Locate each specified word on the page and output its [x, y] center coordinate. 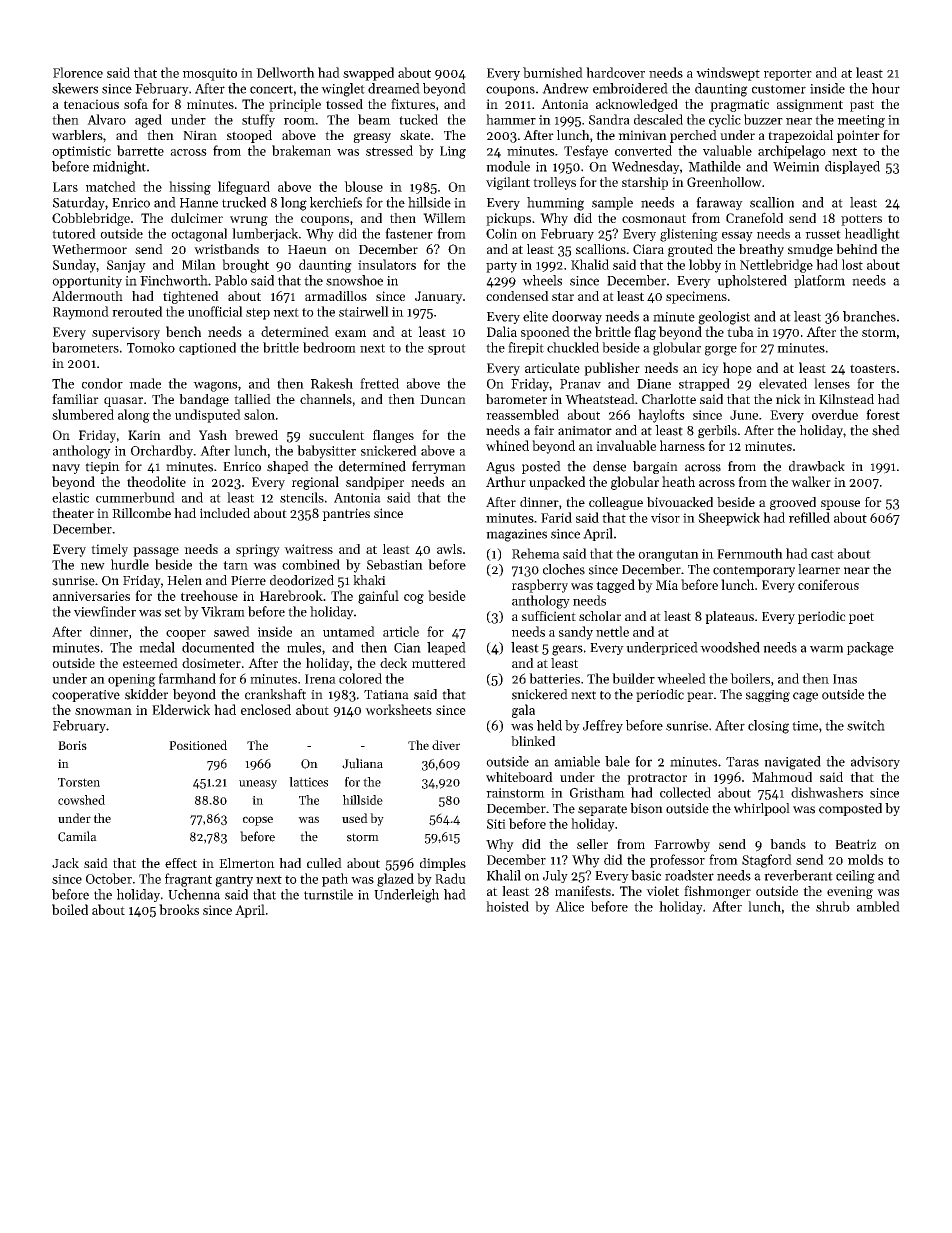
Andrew [565, 88]
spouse [840, 505]
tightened [191, 297]
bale [617, 761]
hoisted [507, 906]
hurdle [130, 564]
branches [869, 316]
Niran [200, 135]
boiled [70, 909]
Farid [556, 517]
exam [350, 333]
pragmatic [739, 105]
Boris [72, 745]
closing [768, 727]
